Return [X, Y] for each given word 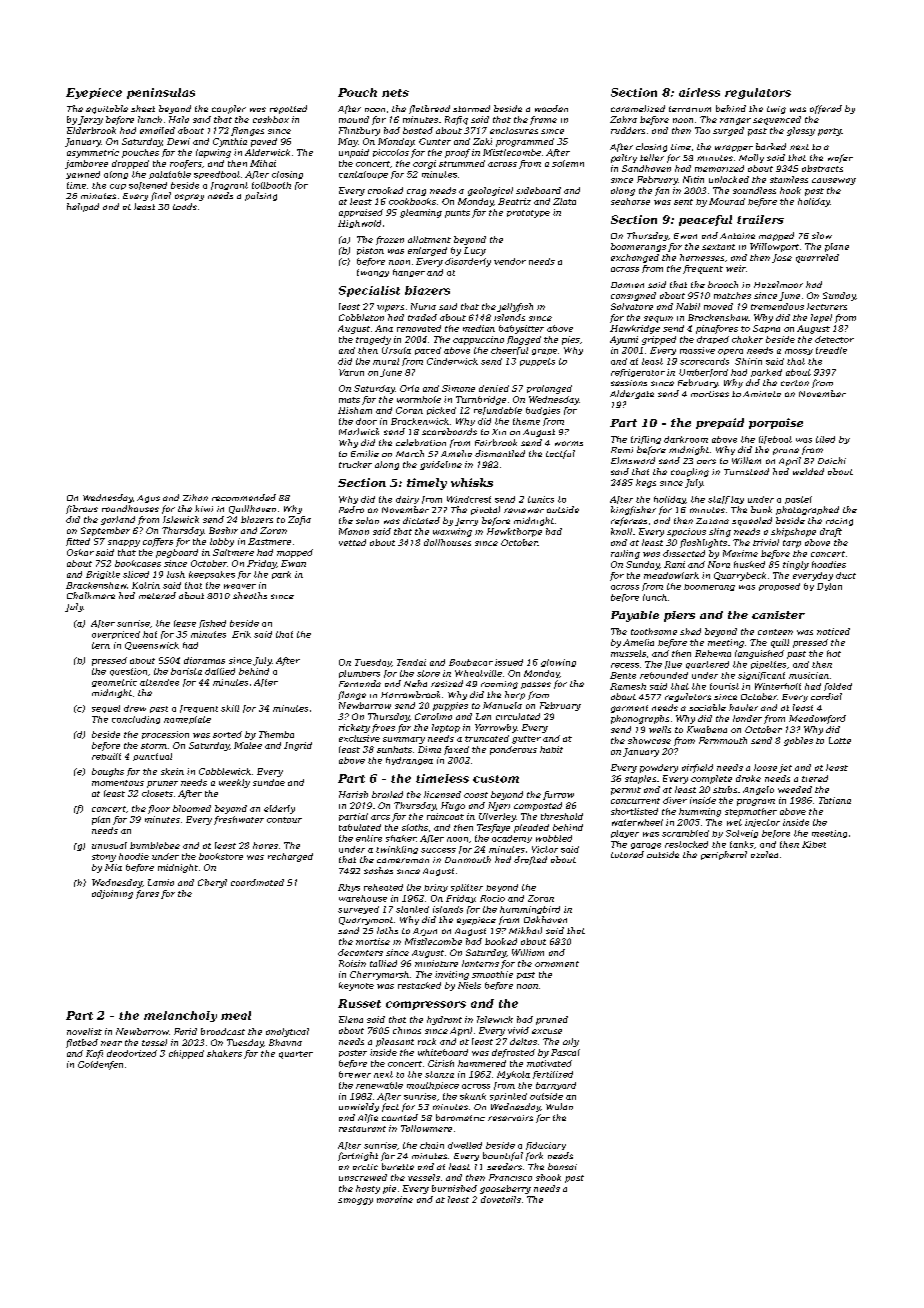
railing [625, 554]
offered [826, 109]
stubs [725, 789]
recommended [244, 497]
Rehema [713, 653]
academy [512, 839]
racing [839, 522]
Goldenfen [100, 1065]
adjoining [112, 894]
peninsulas [161, 93]
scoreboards [449, 431]
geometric [114, 683]
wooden [551, 108]
